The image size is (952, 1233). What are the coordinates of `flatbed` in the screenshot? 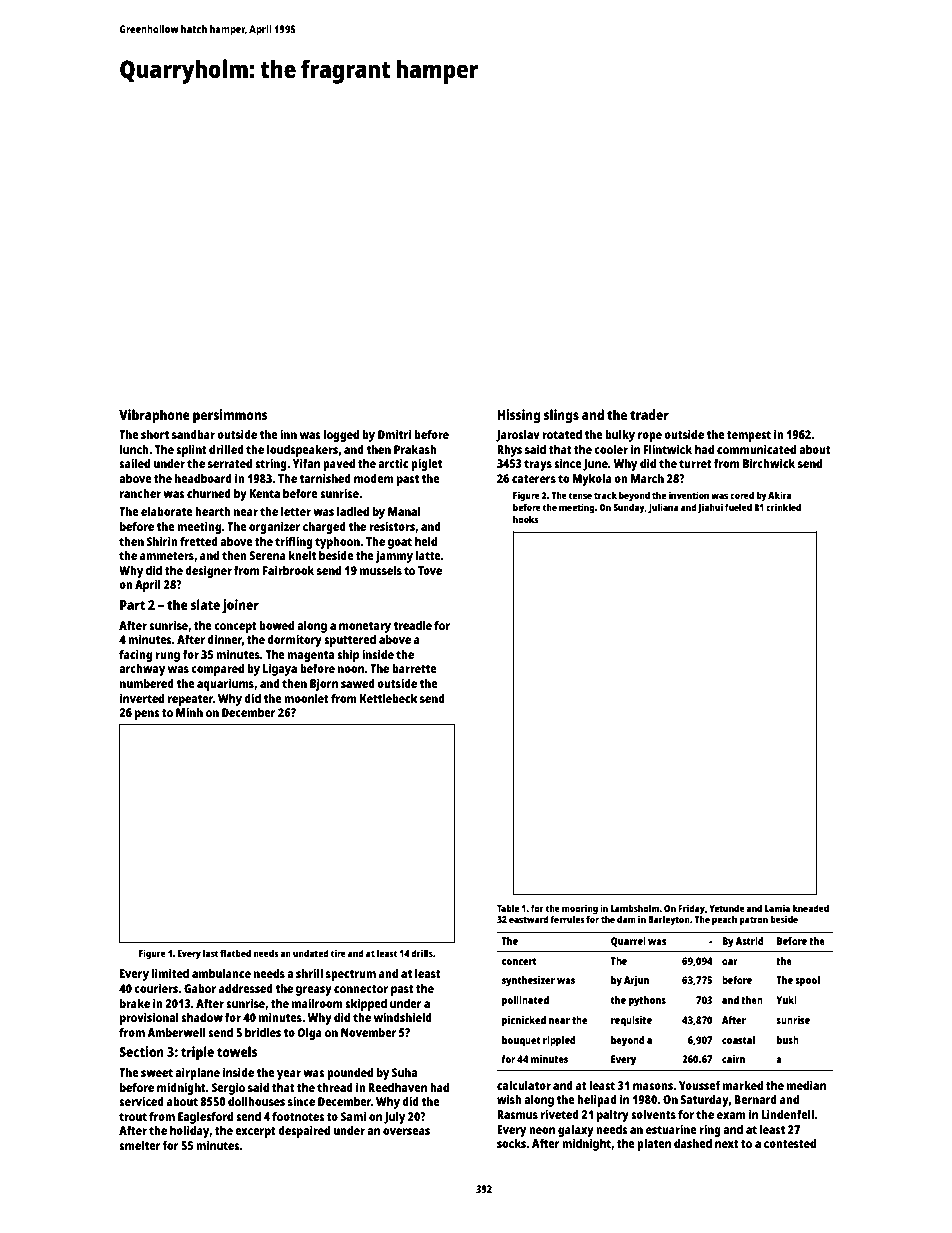 It's located at (235, 953).
